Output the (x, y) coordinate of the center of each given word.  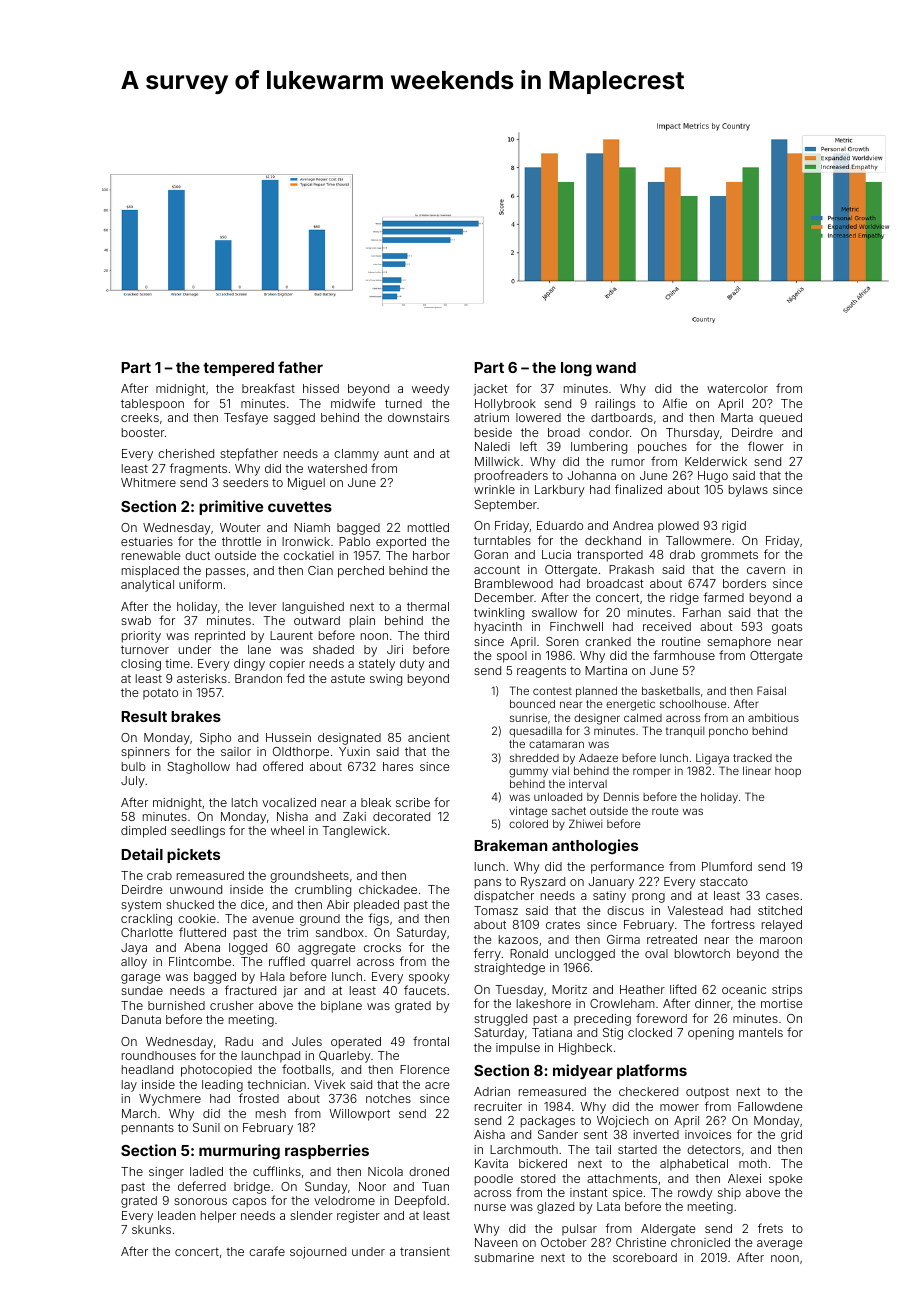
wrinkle (494, 489)
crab (159, 875)
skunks (151, 1229)
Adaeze (598, 757)
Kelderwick (716, 461)
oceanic (744, 989)
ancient (429, 737)
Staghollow (198, 768)
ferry (487, 954)
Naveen (496, 1242)
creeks (140, 417)
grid (791, 1136)
